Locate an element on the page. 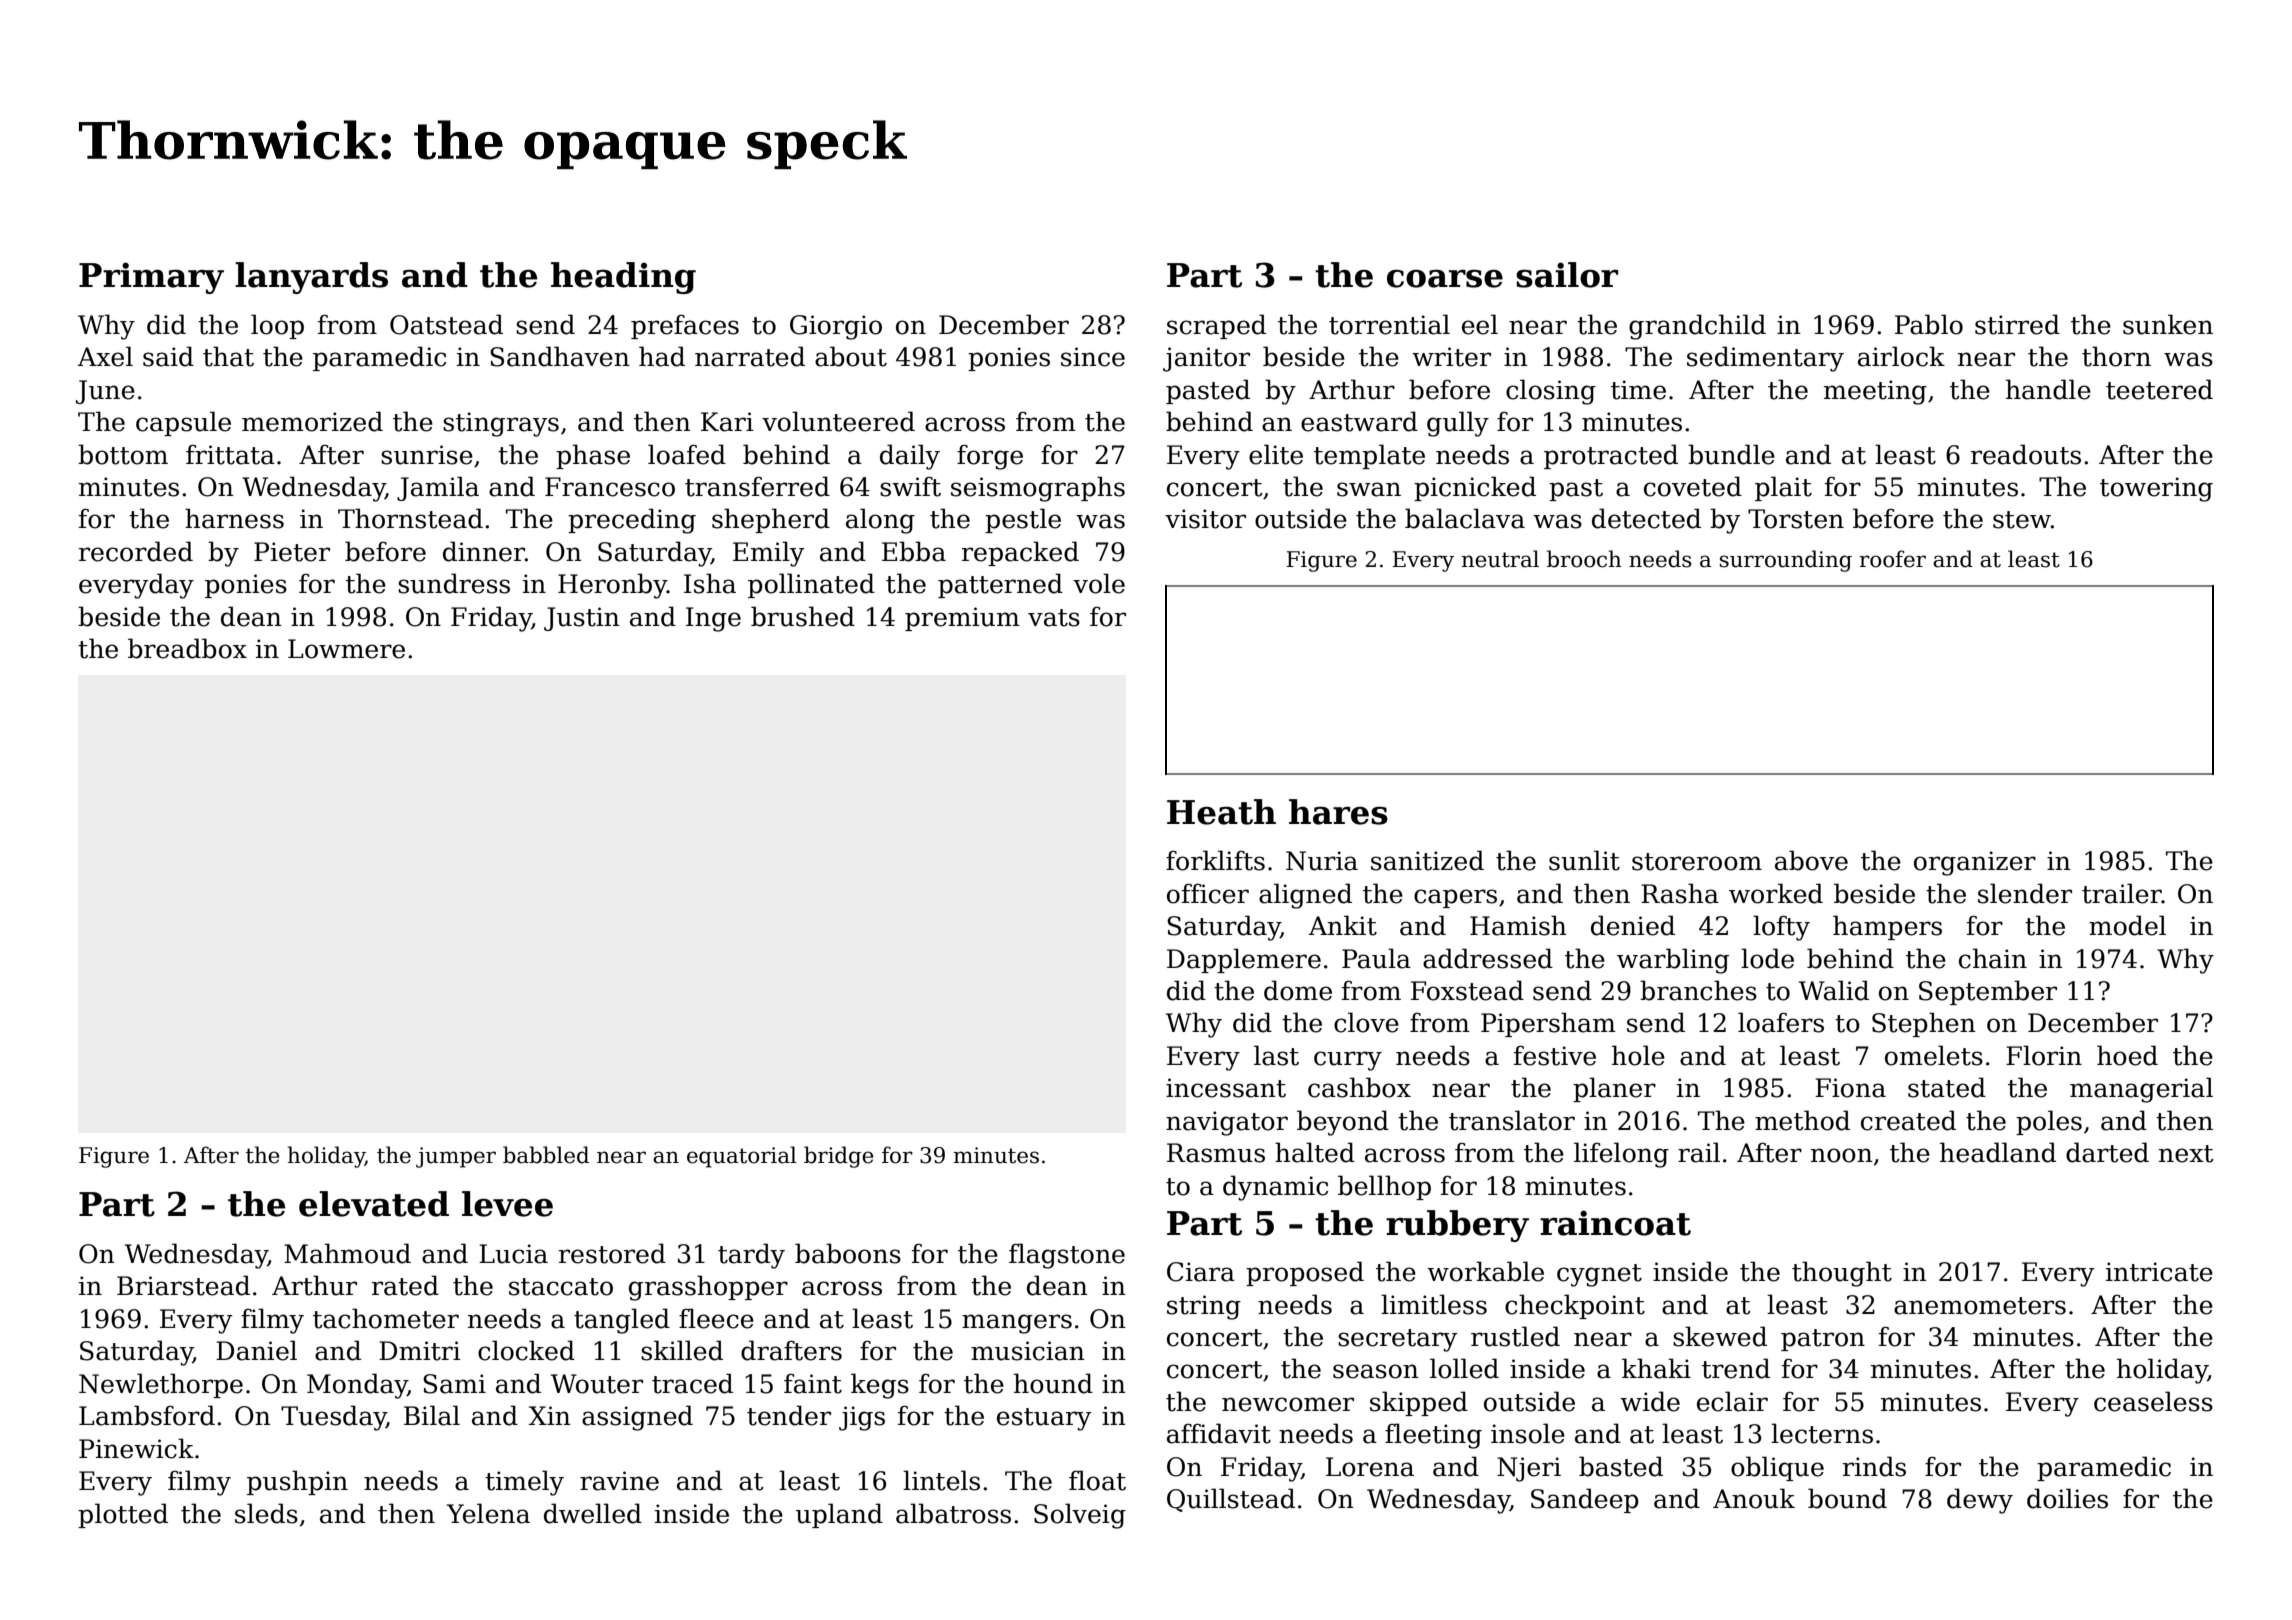  babbled is located at coordinates (546, 1155).
